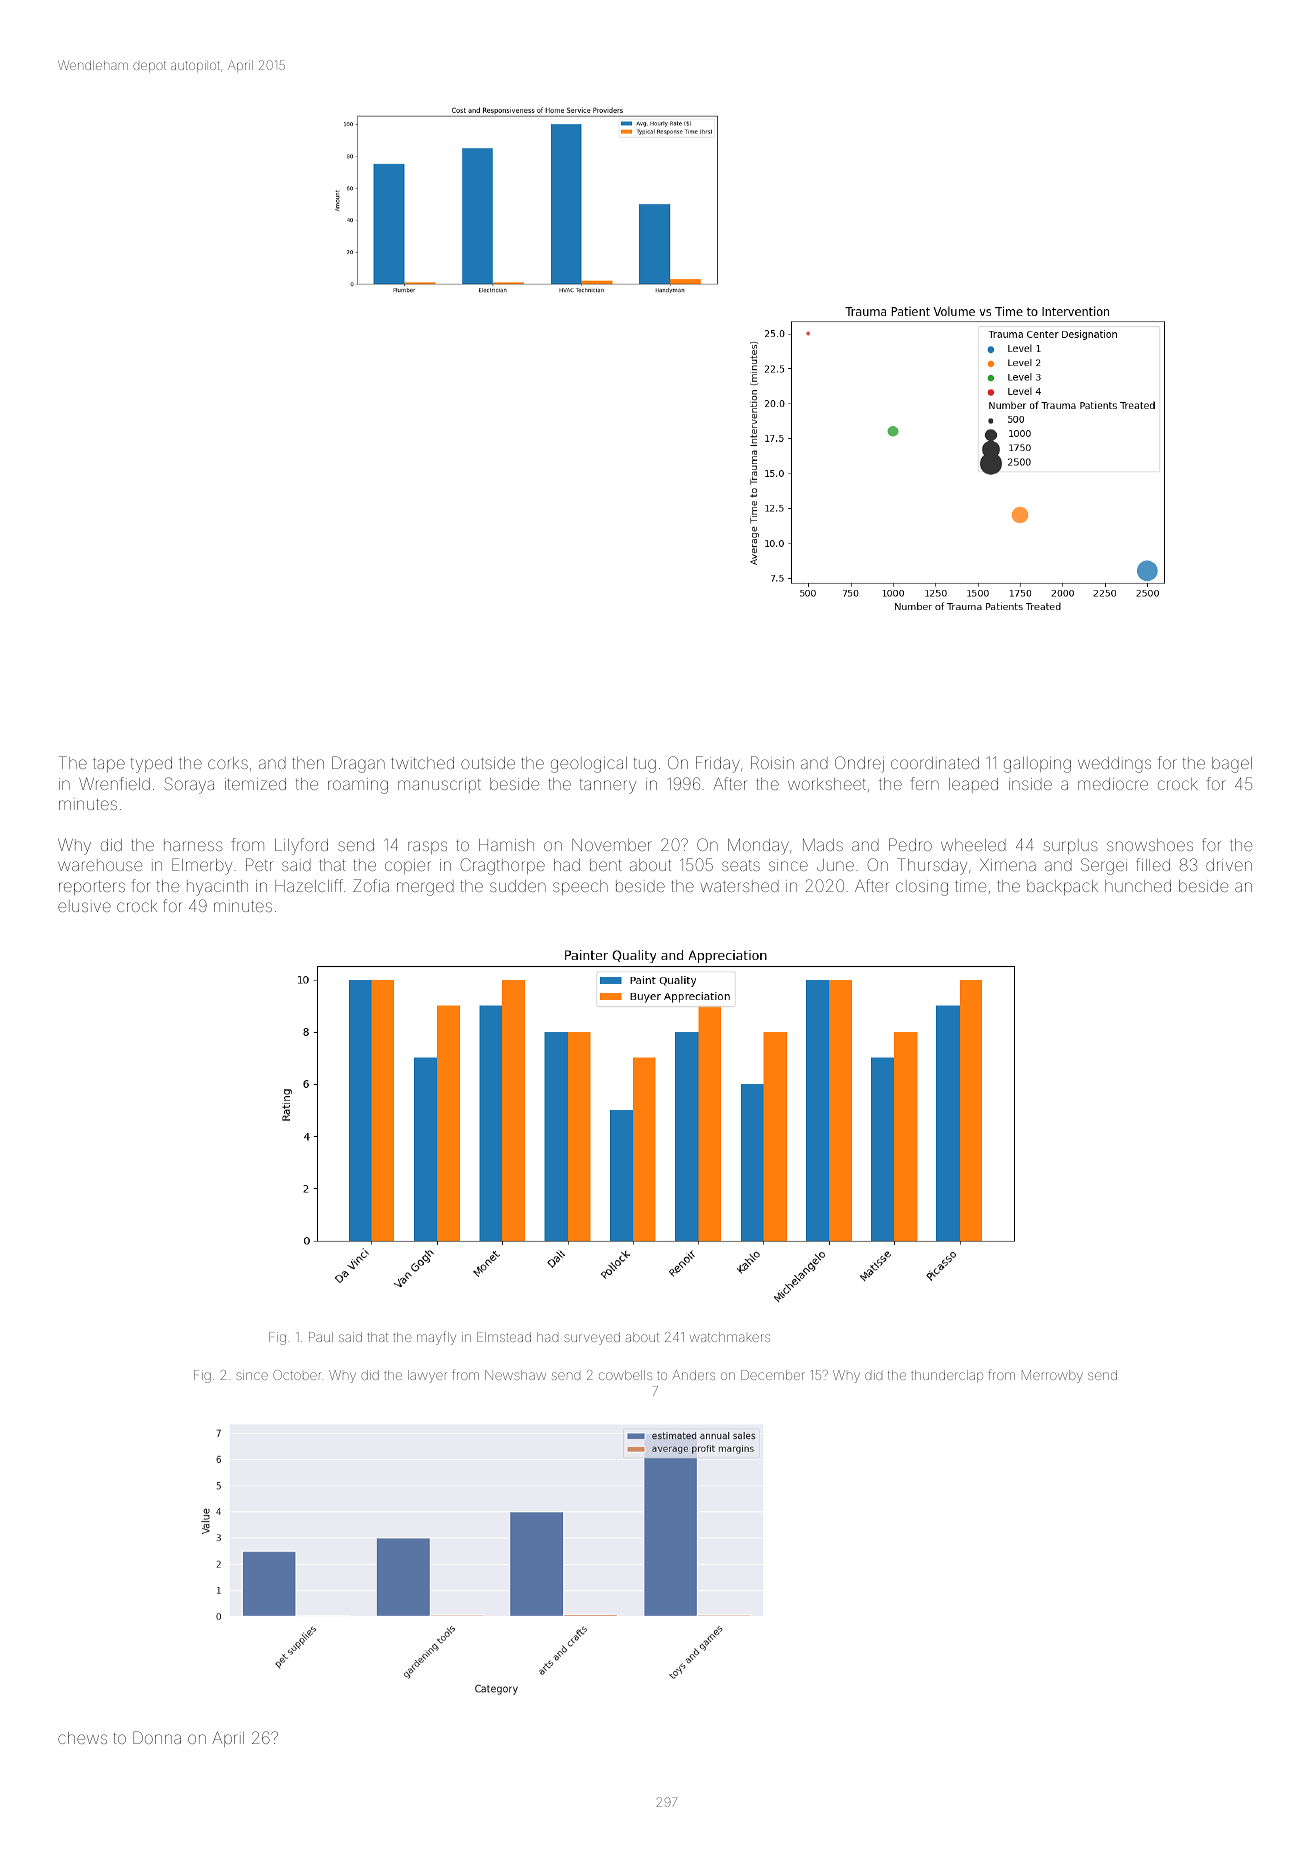 The height and width of the page is (1854, 1311). What do you see at coordinates (947, 1376) in the page?
I see `thunderclap` at bounding box center [947, 1376].
